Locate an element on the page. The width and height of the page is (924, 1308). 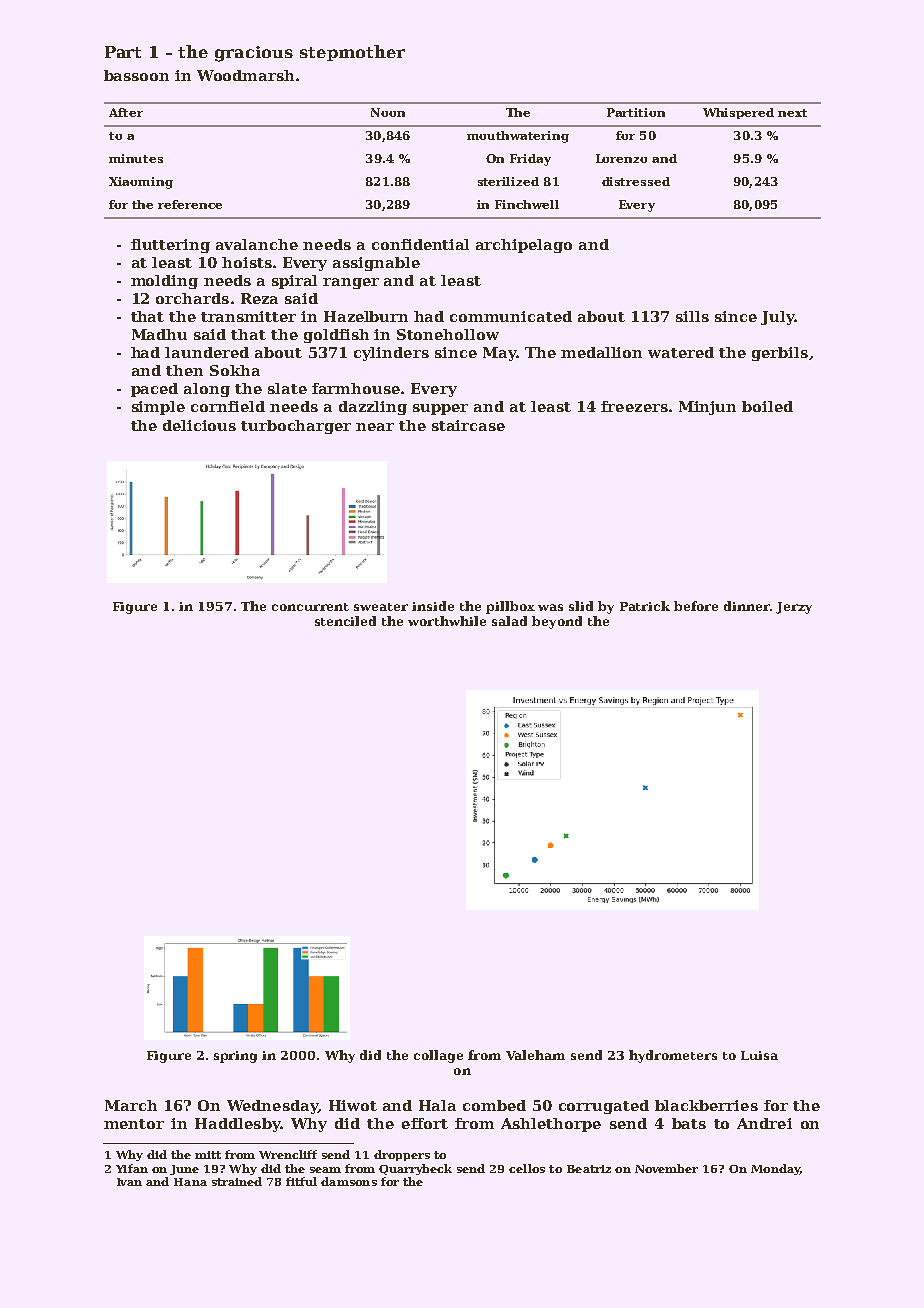
mentor is located at coordinates (134, 1124).
